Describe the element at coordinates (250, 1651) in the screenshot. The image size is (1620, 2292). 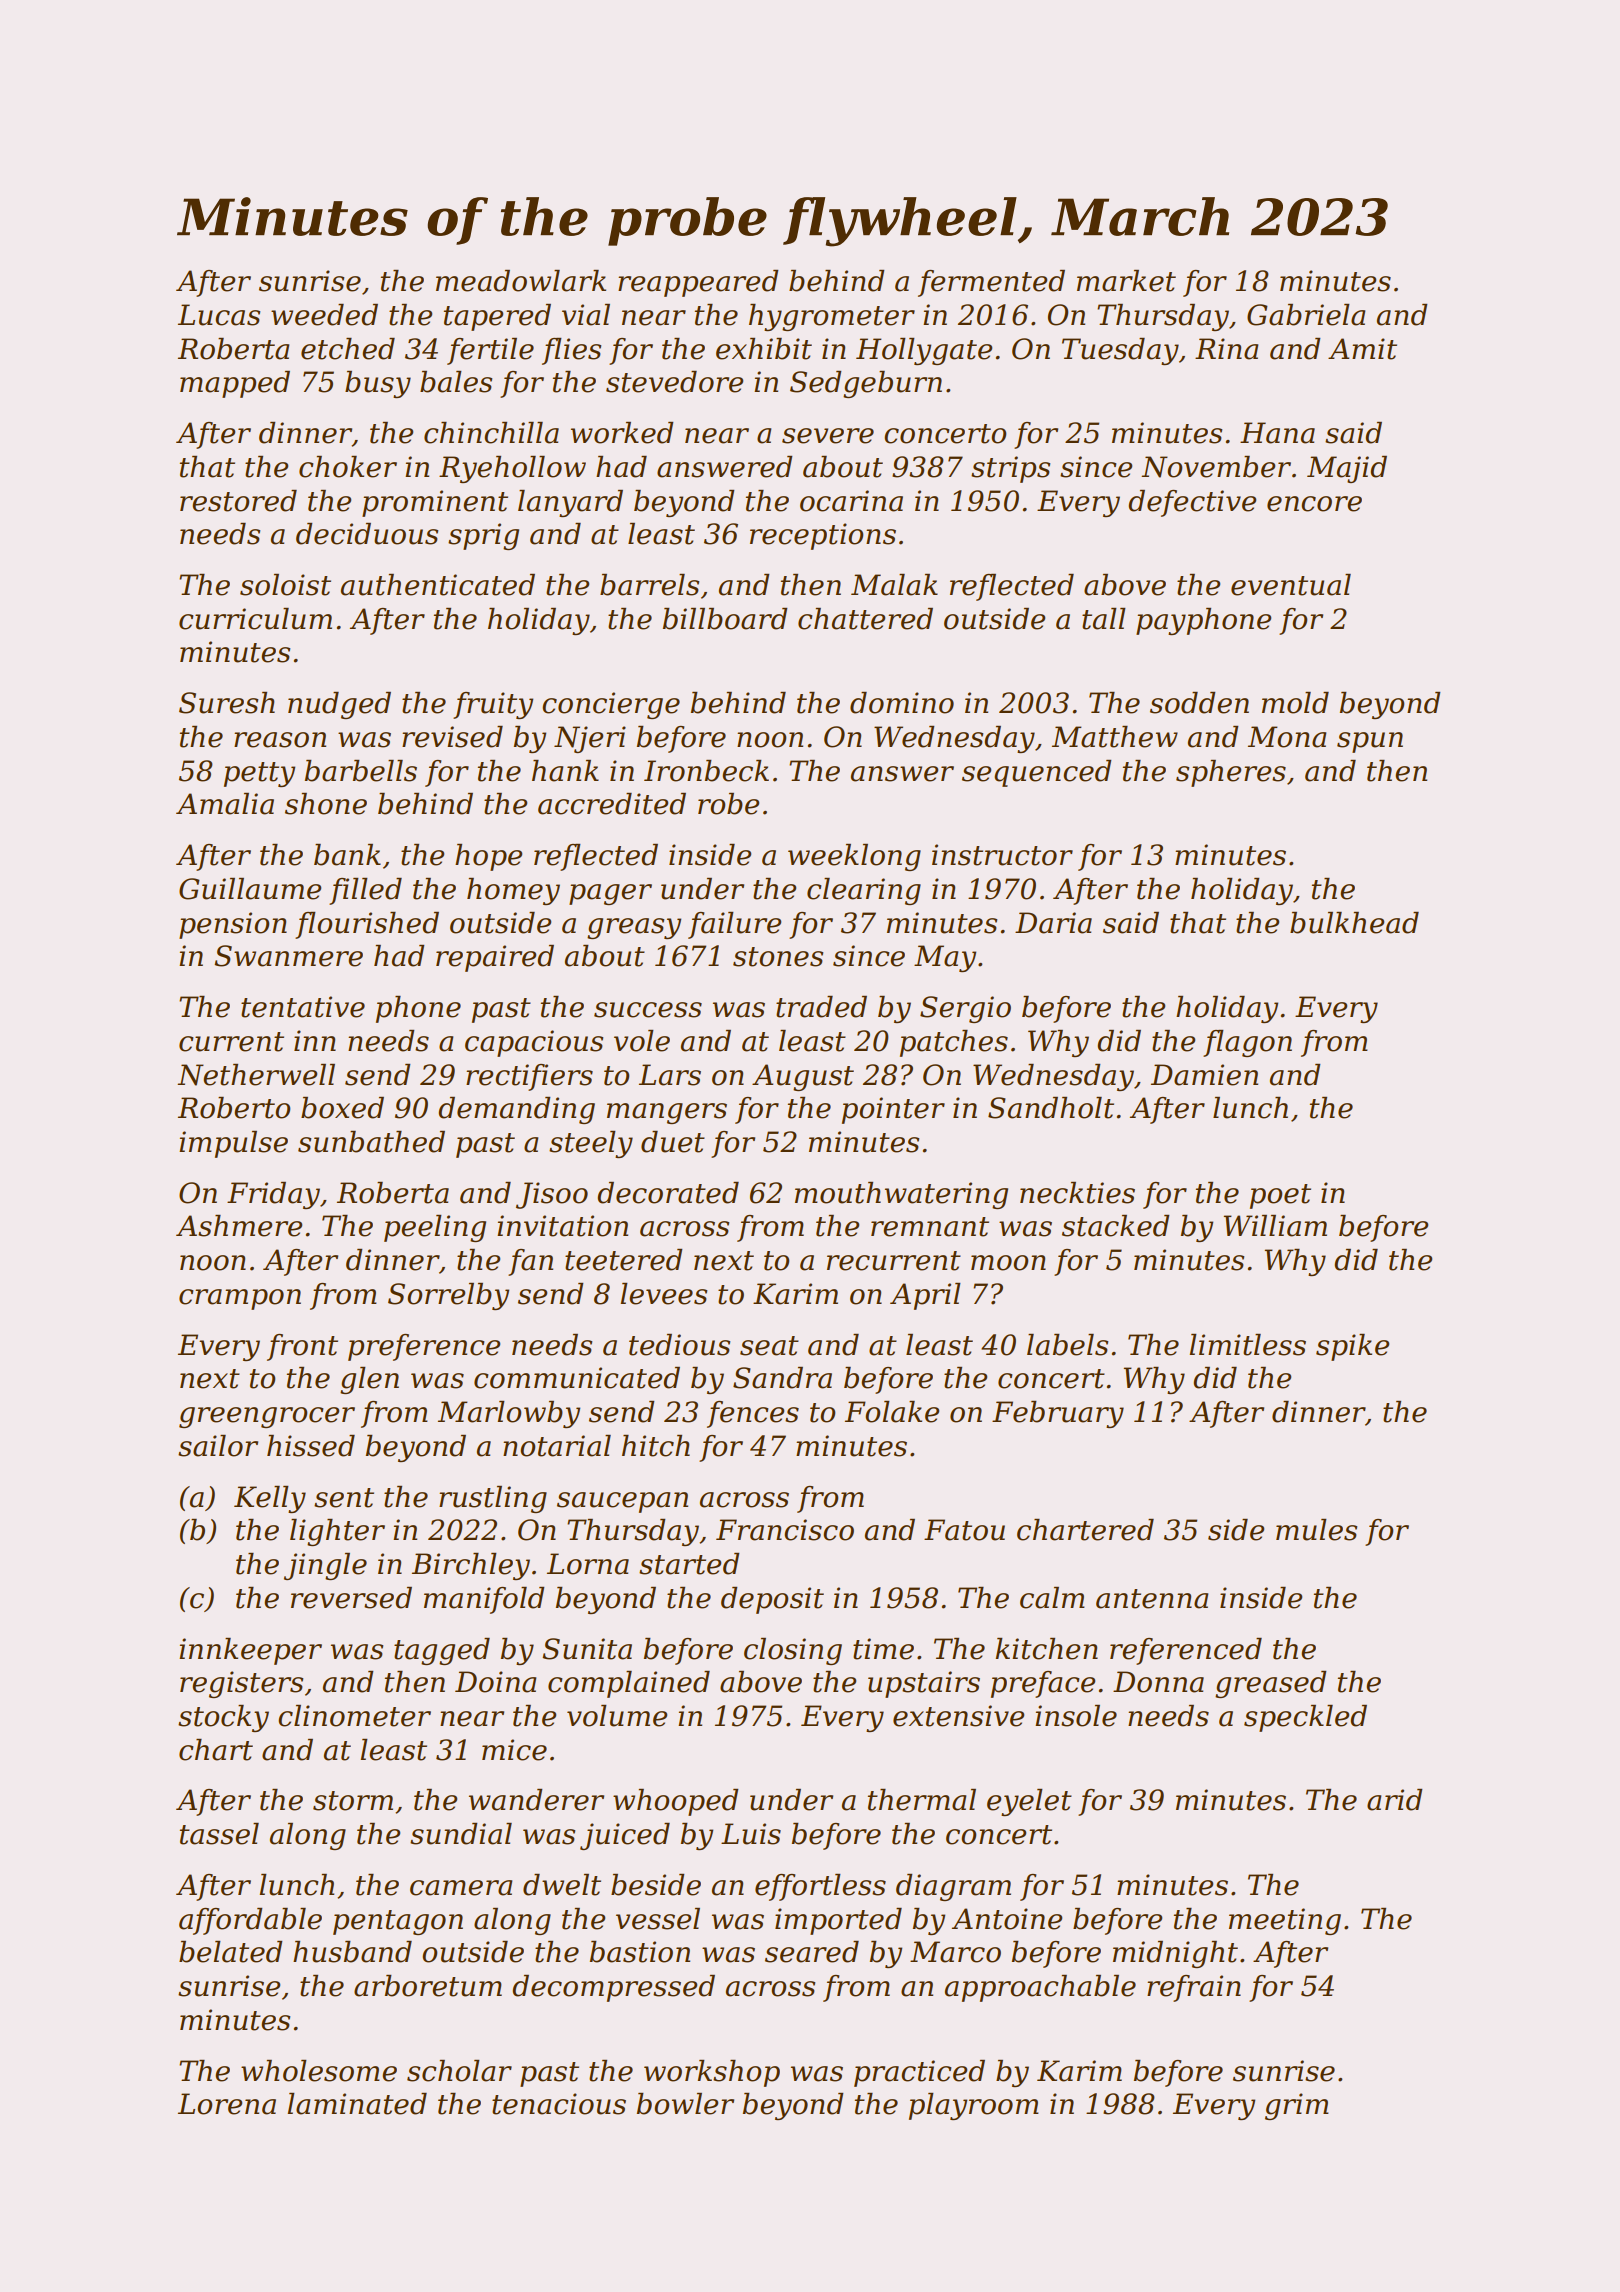
I see `innkeeper` at that location.
